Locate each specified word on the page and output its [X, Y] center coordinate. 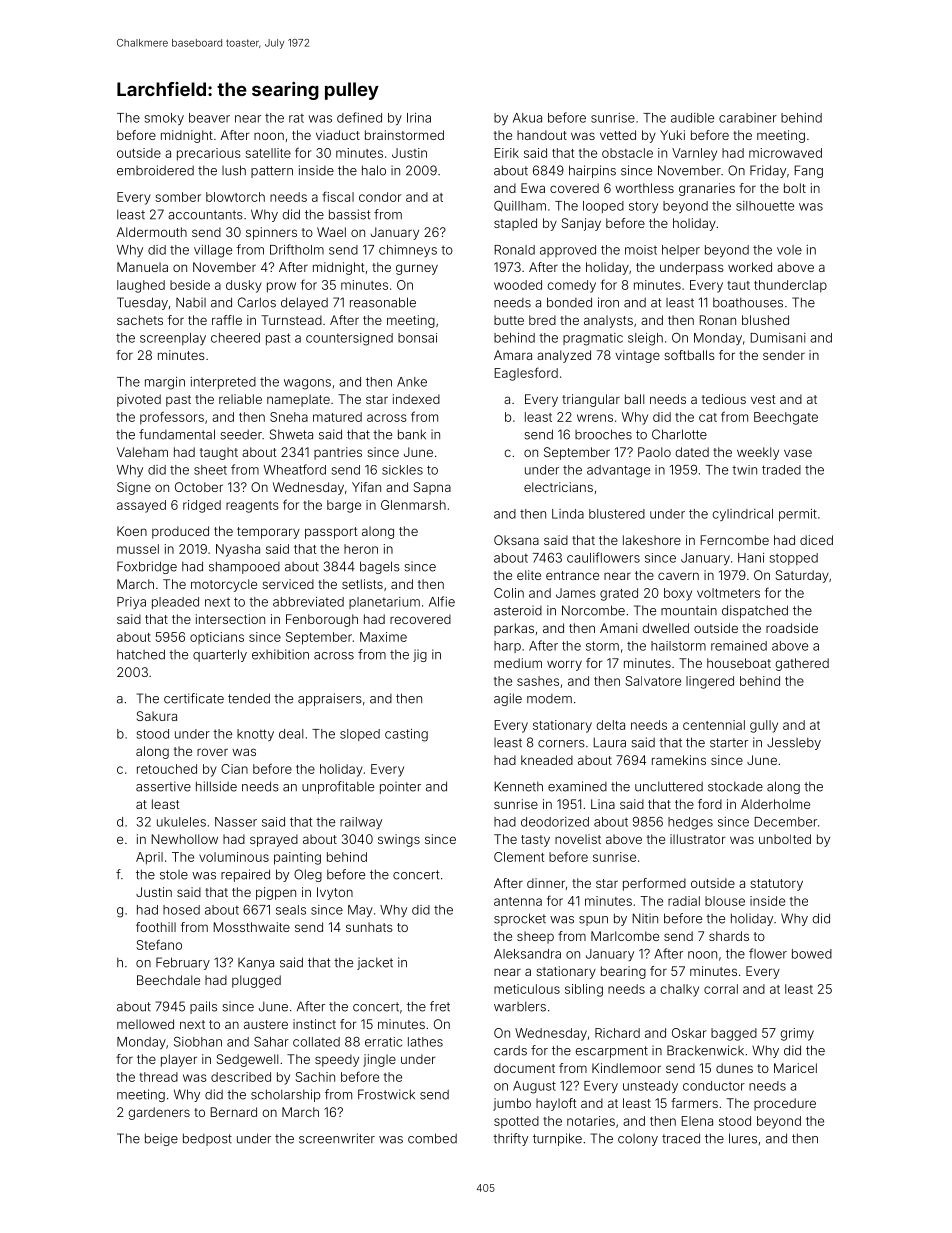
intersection [230, 619]
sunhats [369, 927]
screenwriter [337, 1138]
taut [738, 285]
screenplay [173, 339]
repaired [245, 875]
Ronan [718, 320]
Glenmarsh [413, 505]
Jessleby [794, 743]
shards [729, 936]
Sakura [157, 716]
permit [798, 515]
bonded [569, 302]
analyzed [564, 356]
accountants [205, 215]
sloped [360, 735]
